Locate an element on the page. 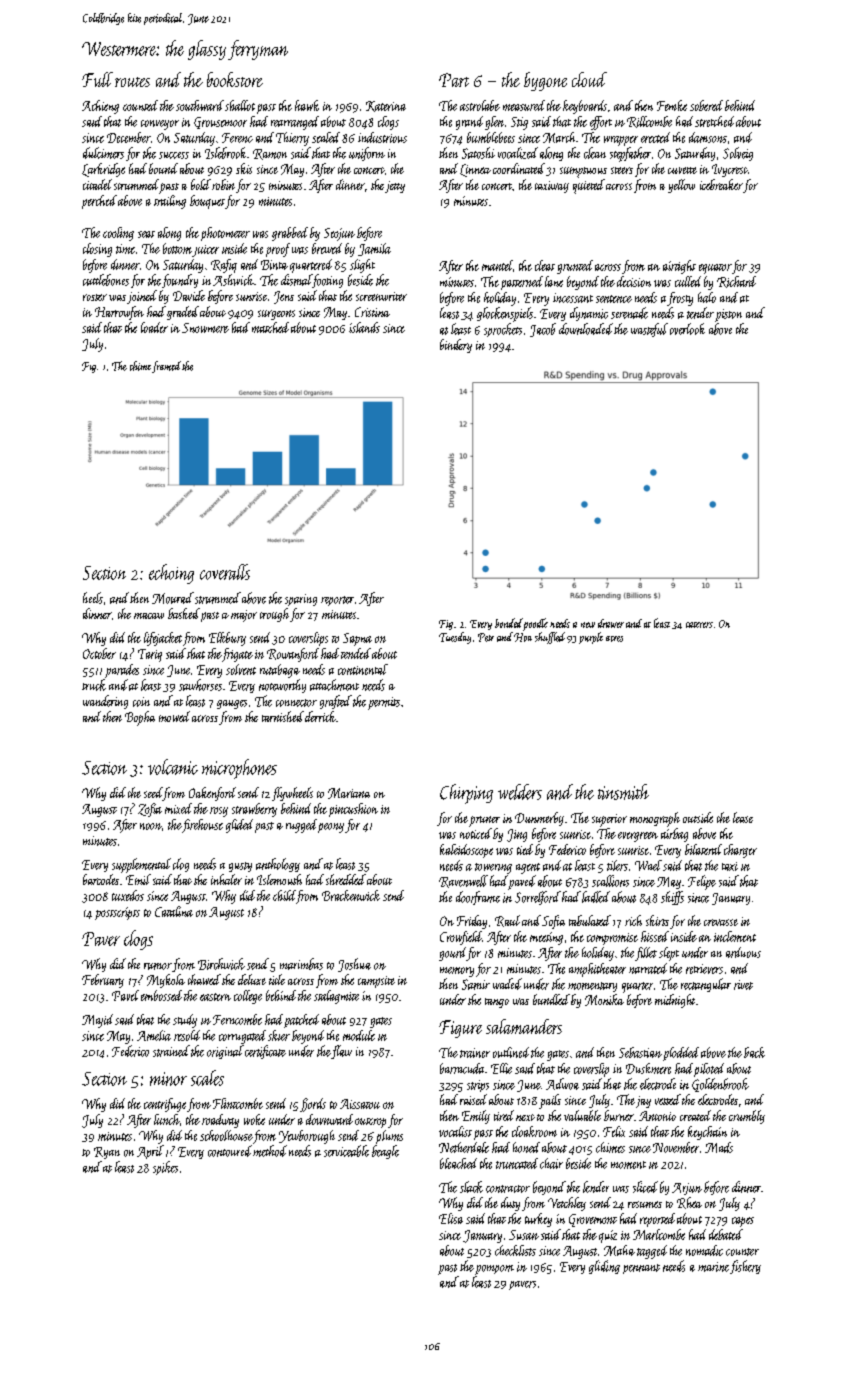  matched is located at coordinates (270, 327).
